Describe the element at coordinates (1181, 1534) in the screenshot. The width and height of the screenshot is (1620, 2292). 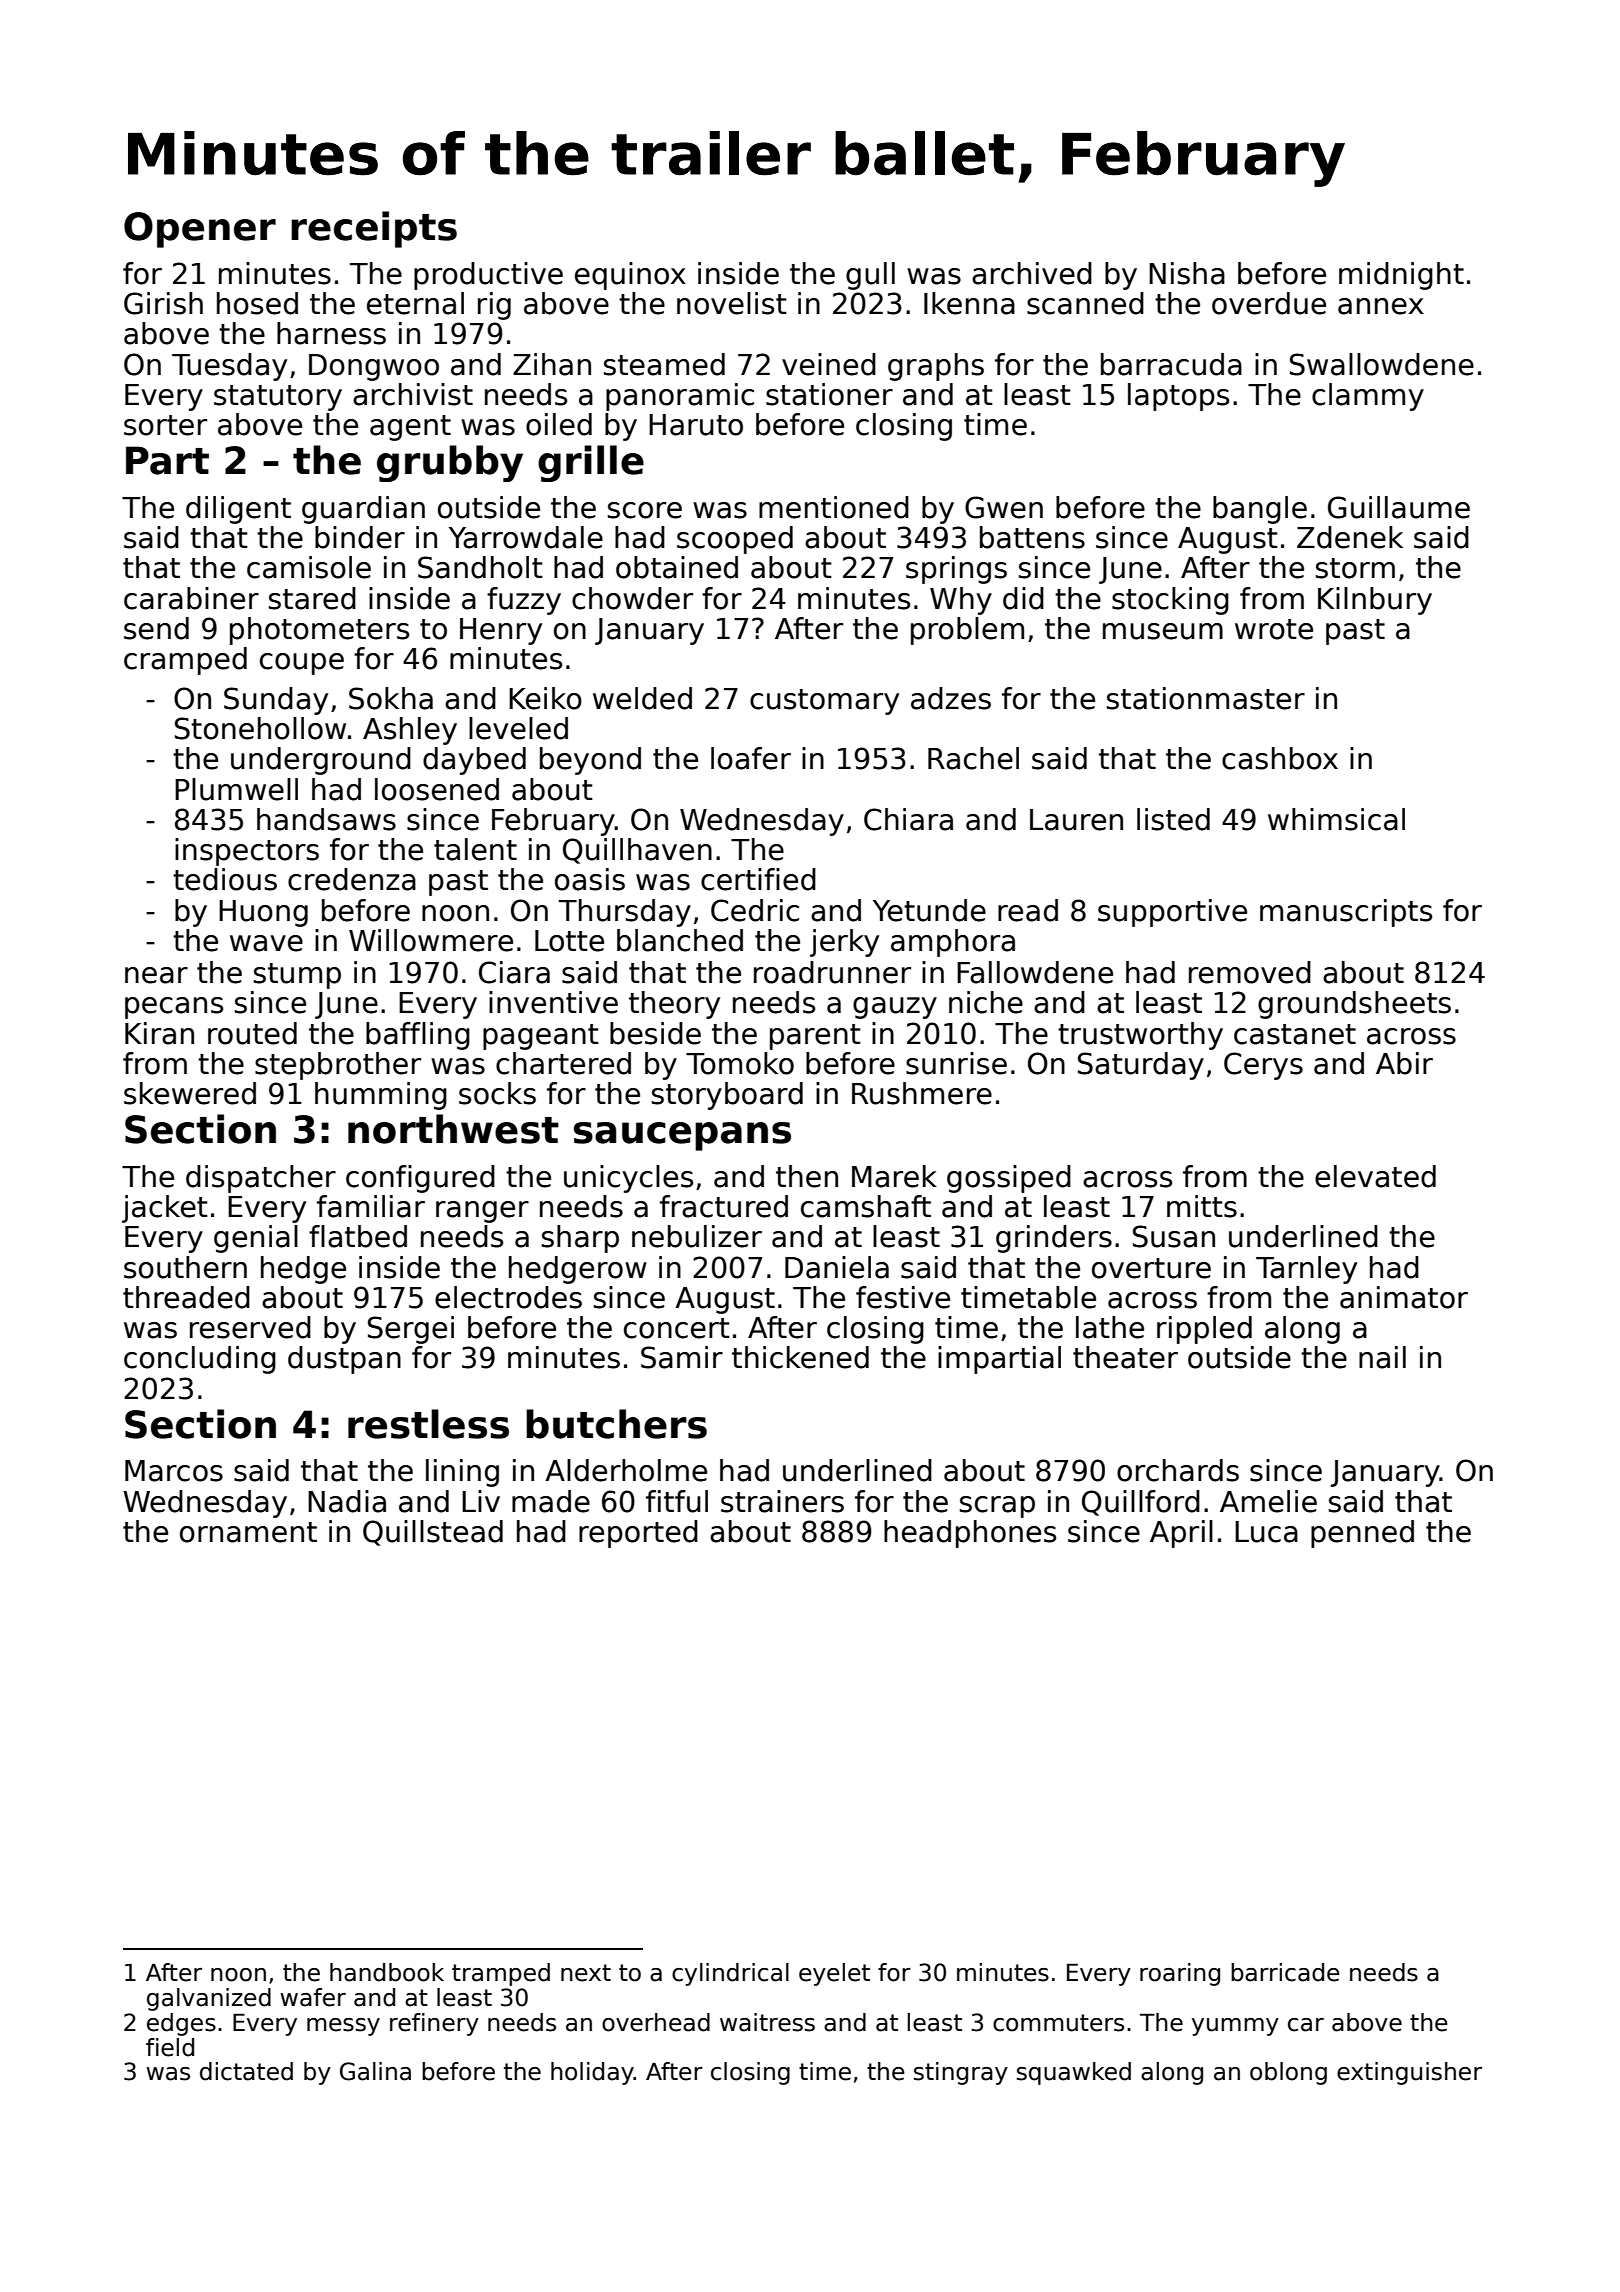
I see `April` at that location.
